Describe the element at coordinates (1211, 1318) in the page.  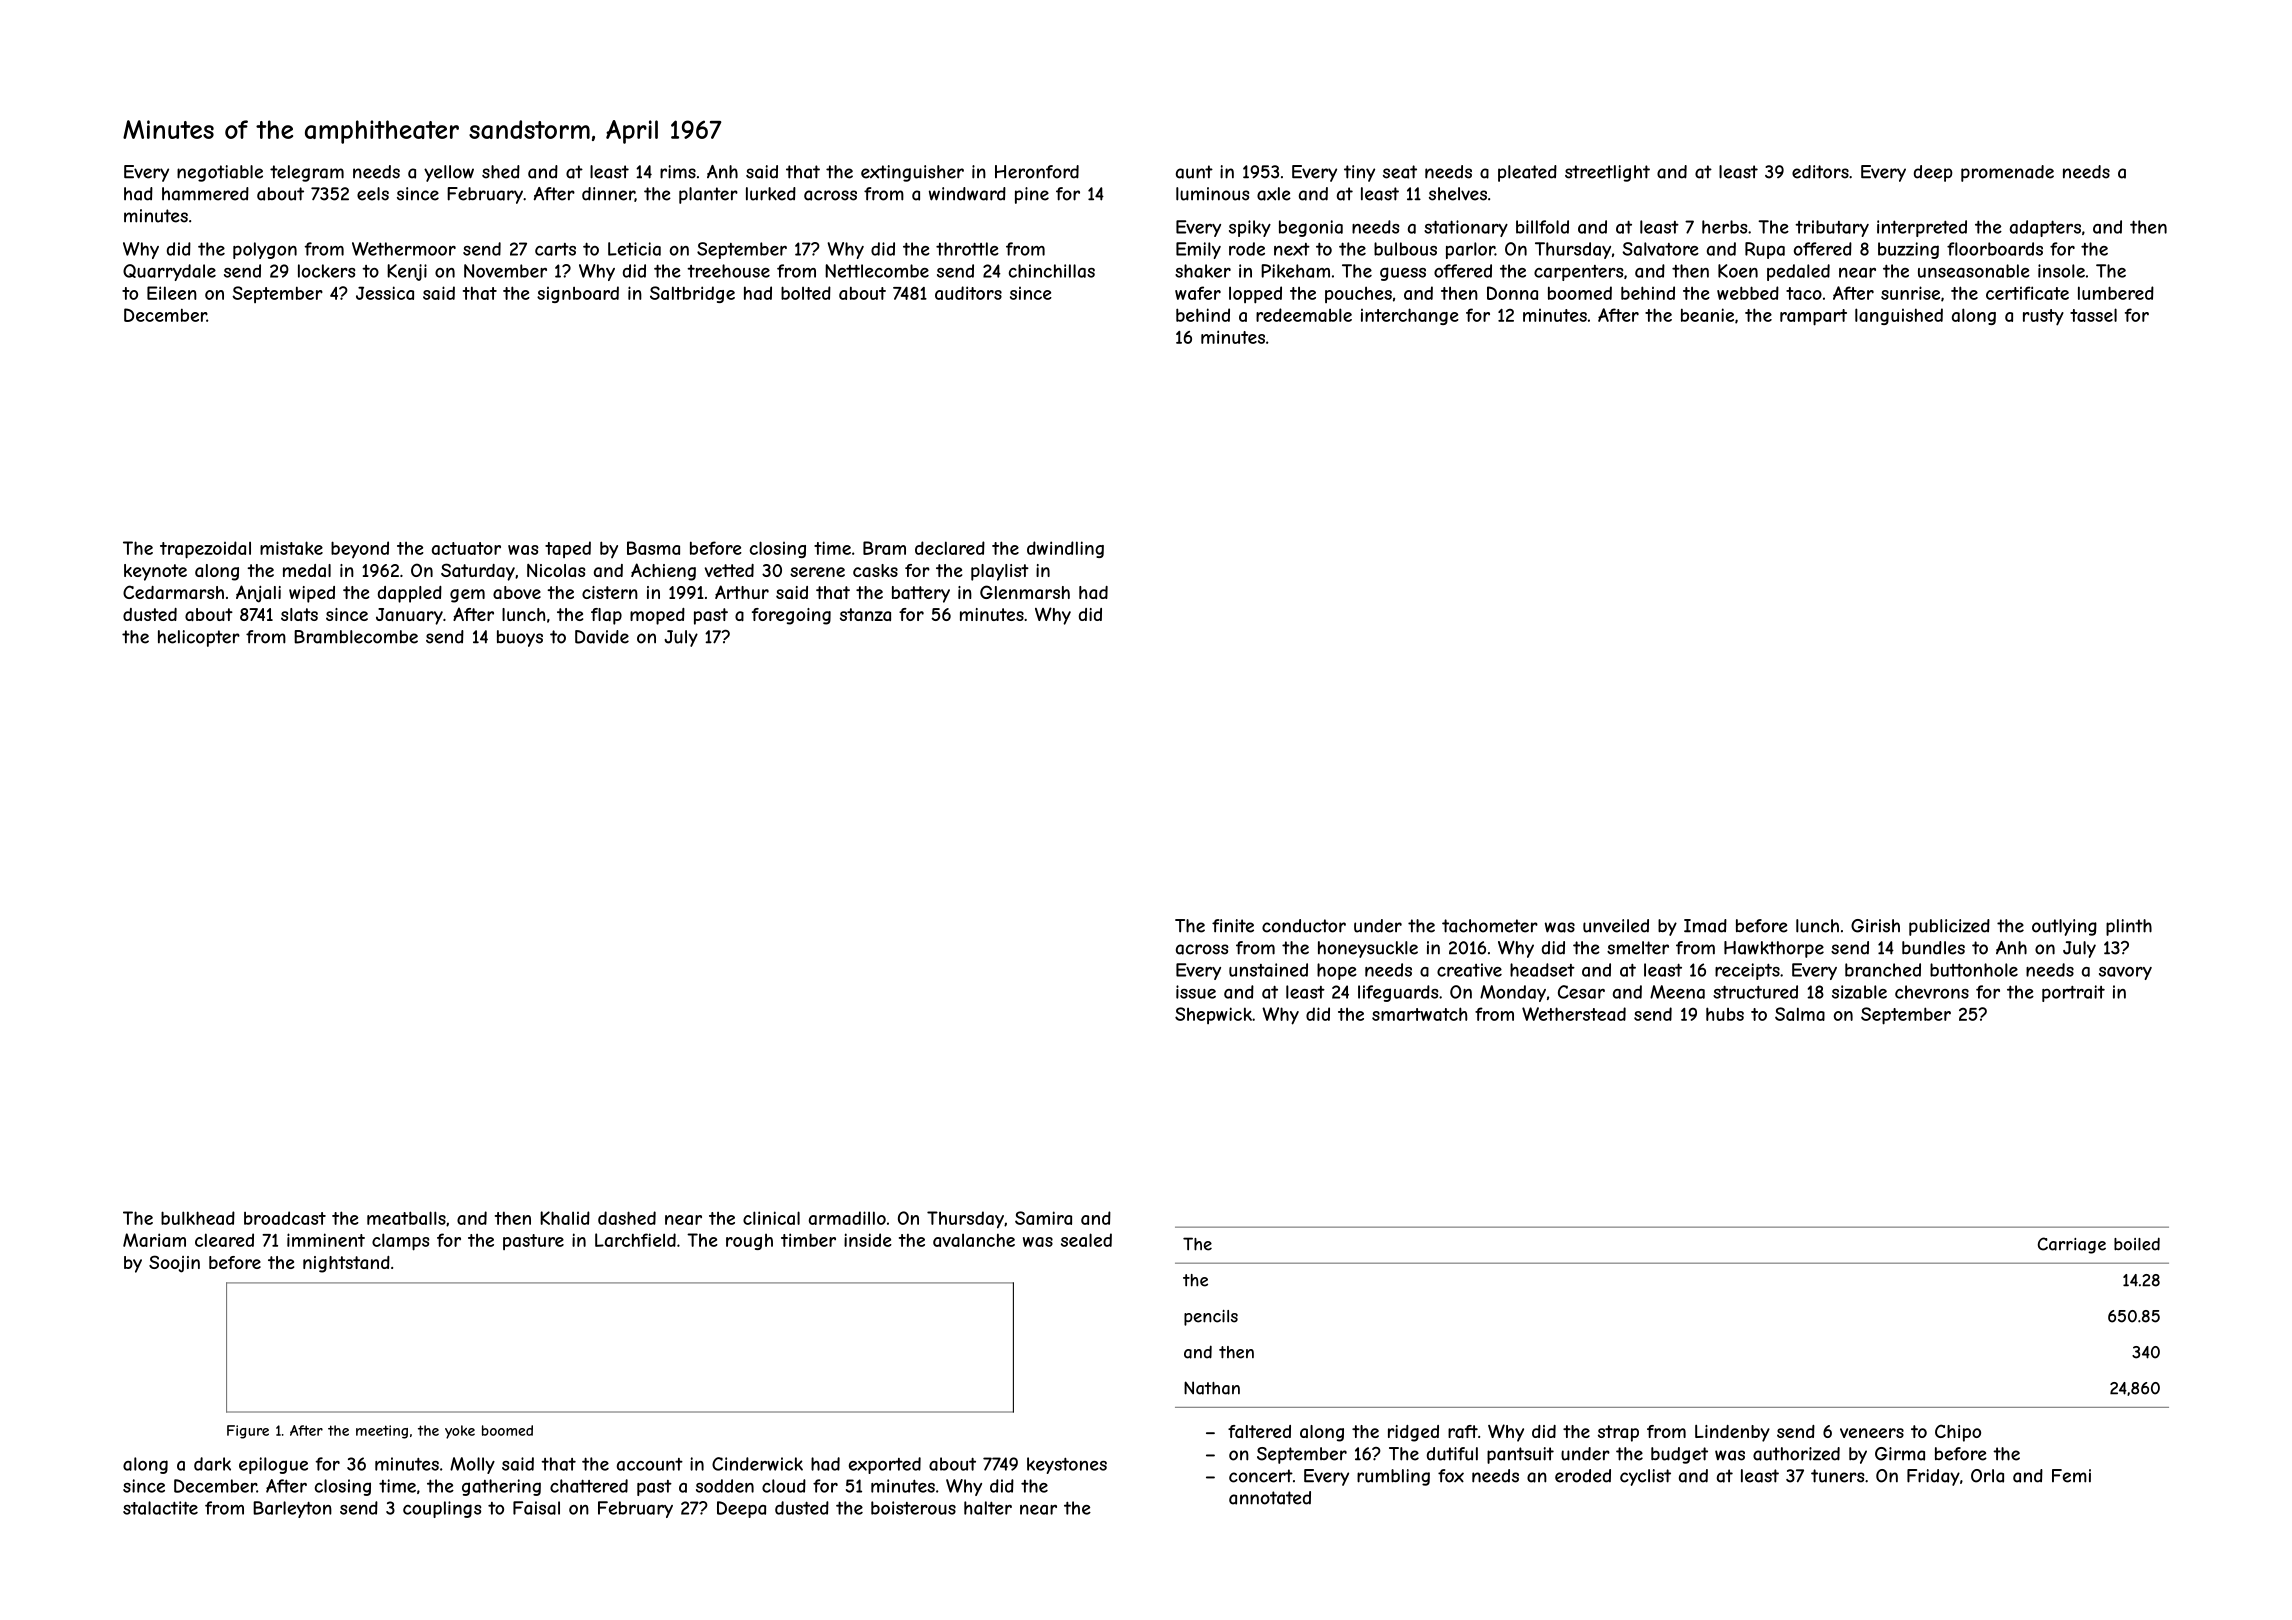
I see `pencils` at that location.
